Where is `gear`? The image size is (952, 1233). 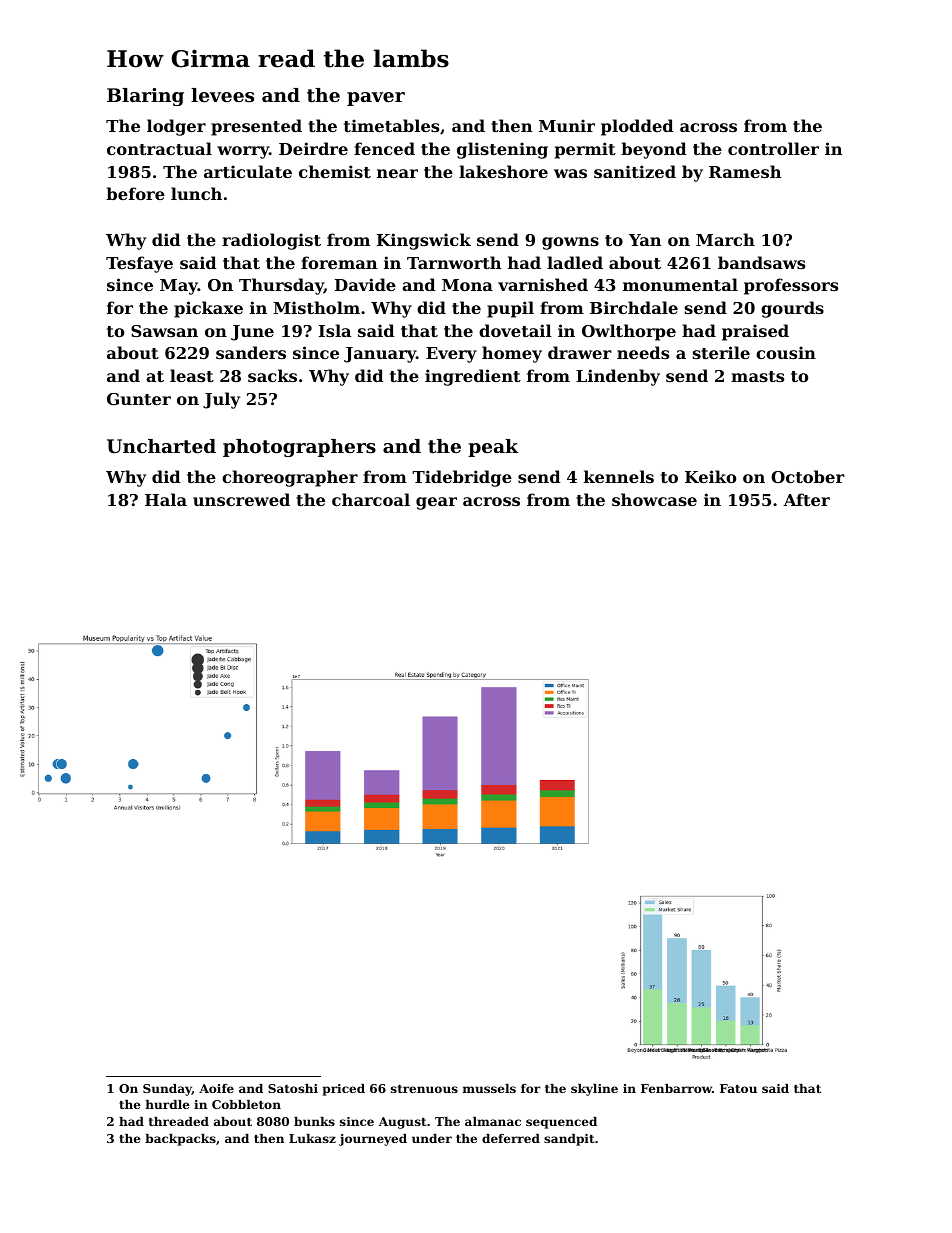 gear is located at coordinates (436, 503).
